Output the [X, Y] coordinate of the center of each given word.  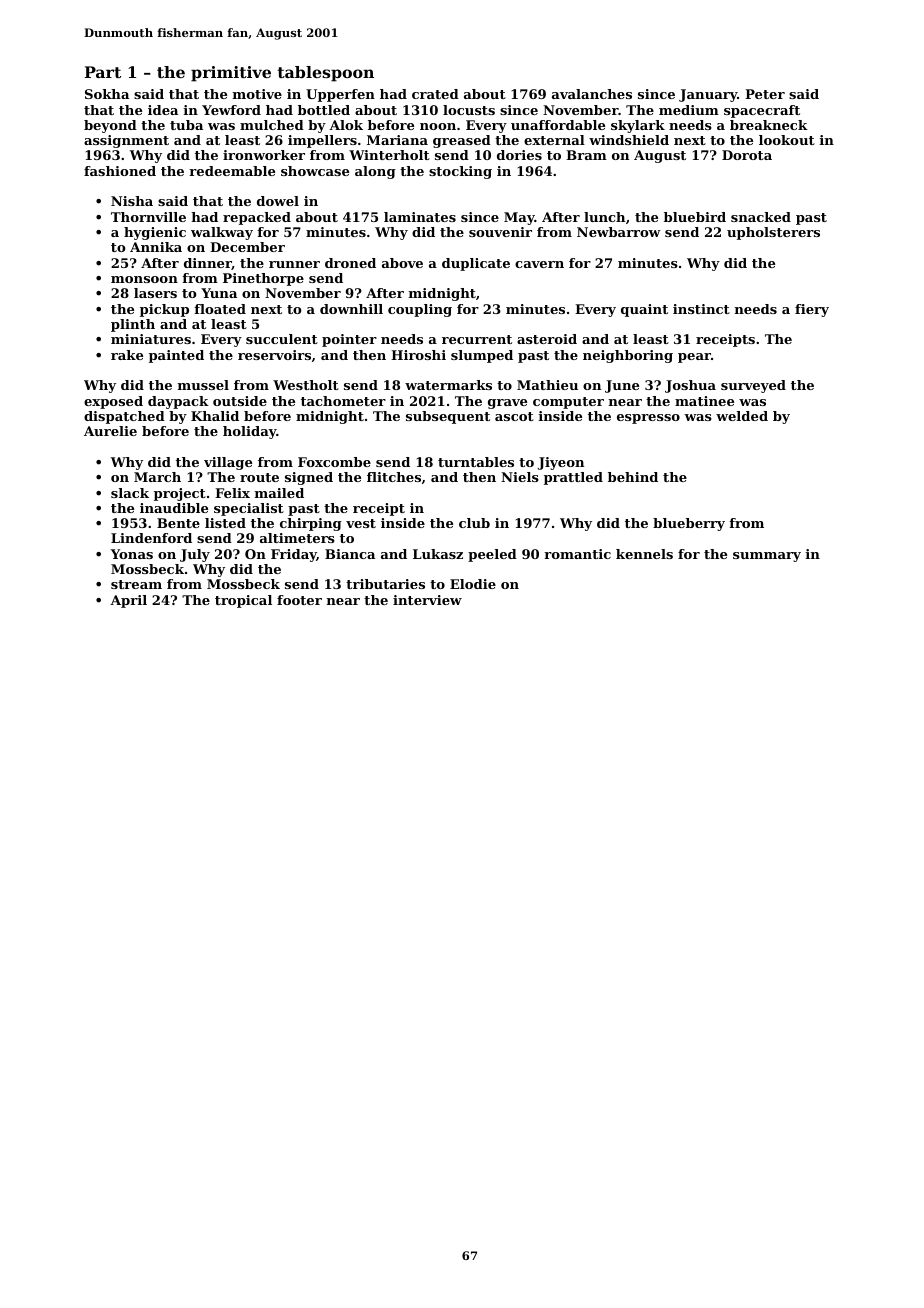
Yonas [132, 554]
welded [742, 416]
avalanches [592, 94]
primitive [231, 74]
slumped [482, 356]
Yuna [219, 293]
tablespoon [325, 74]
